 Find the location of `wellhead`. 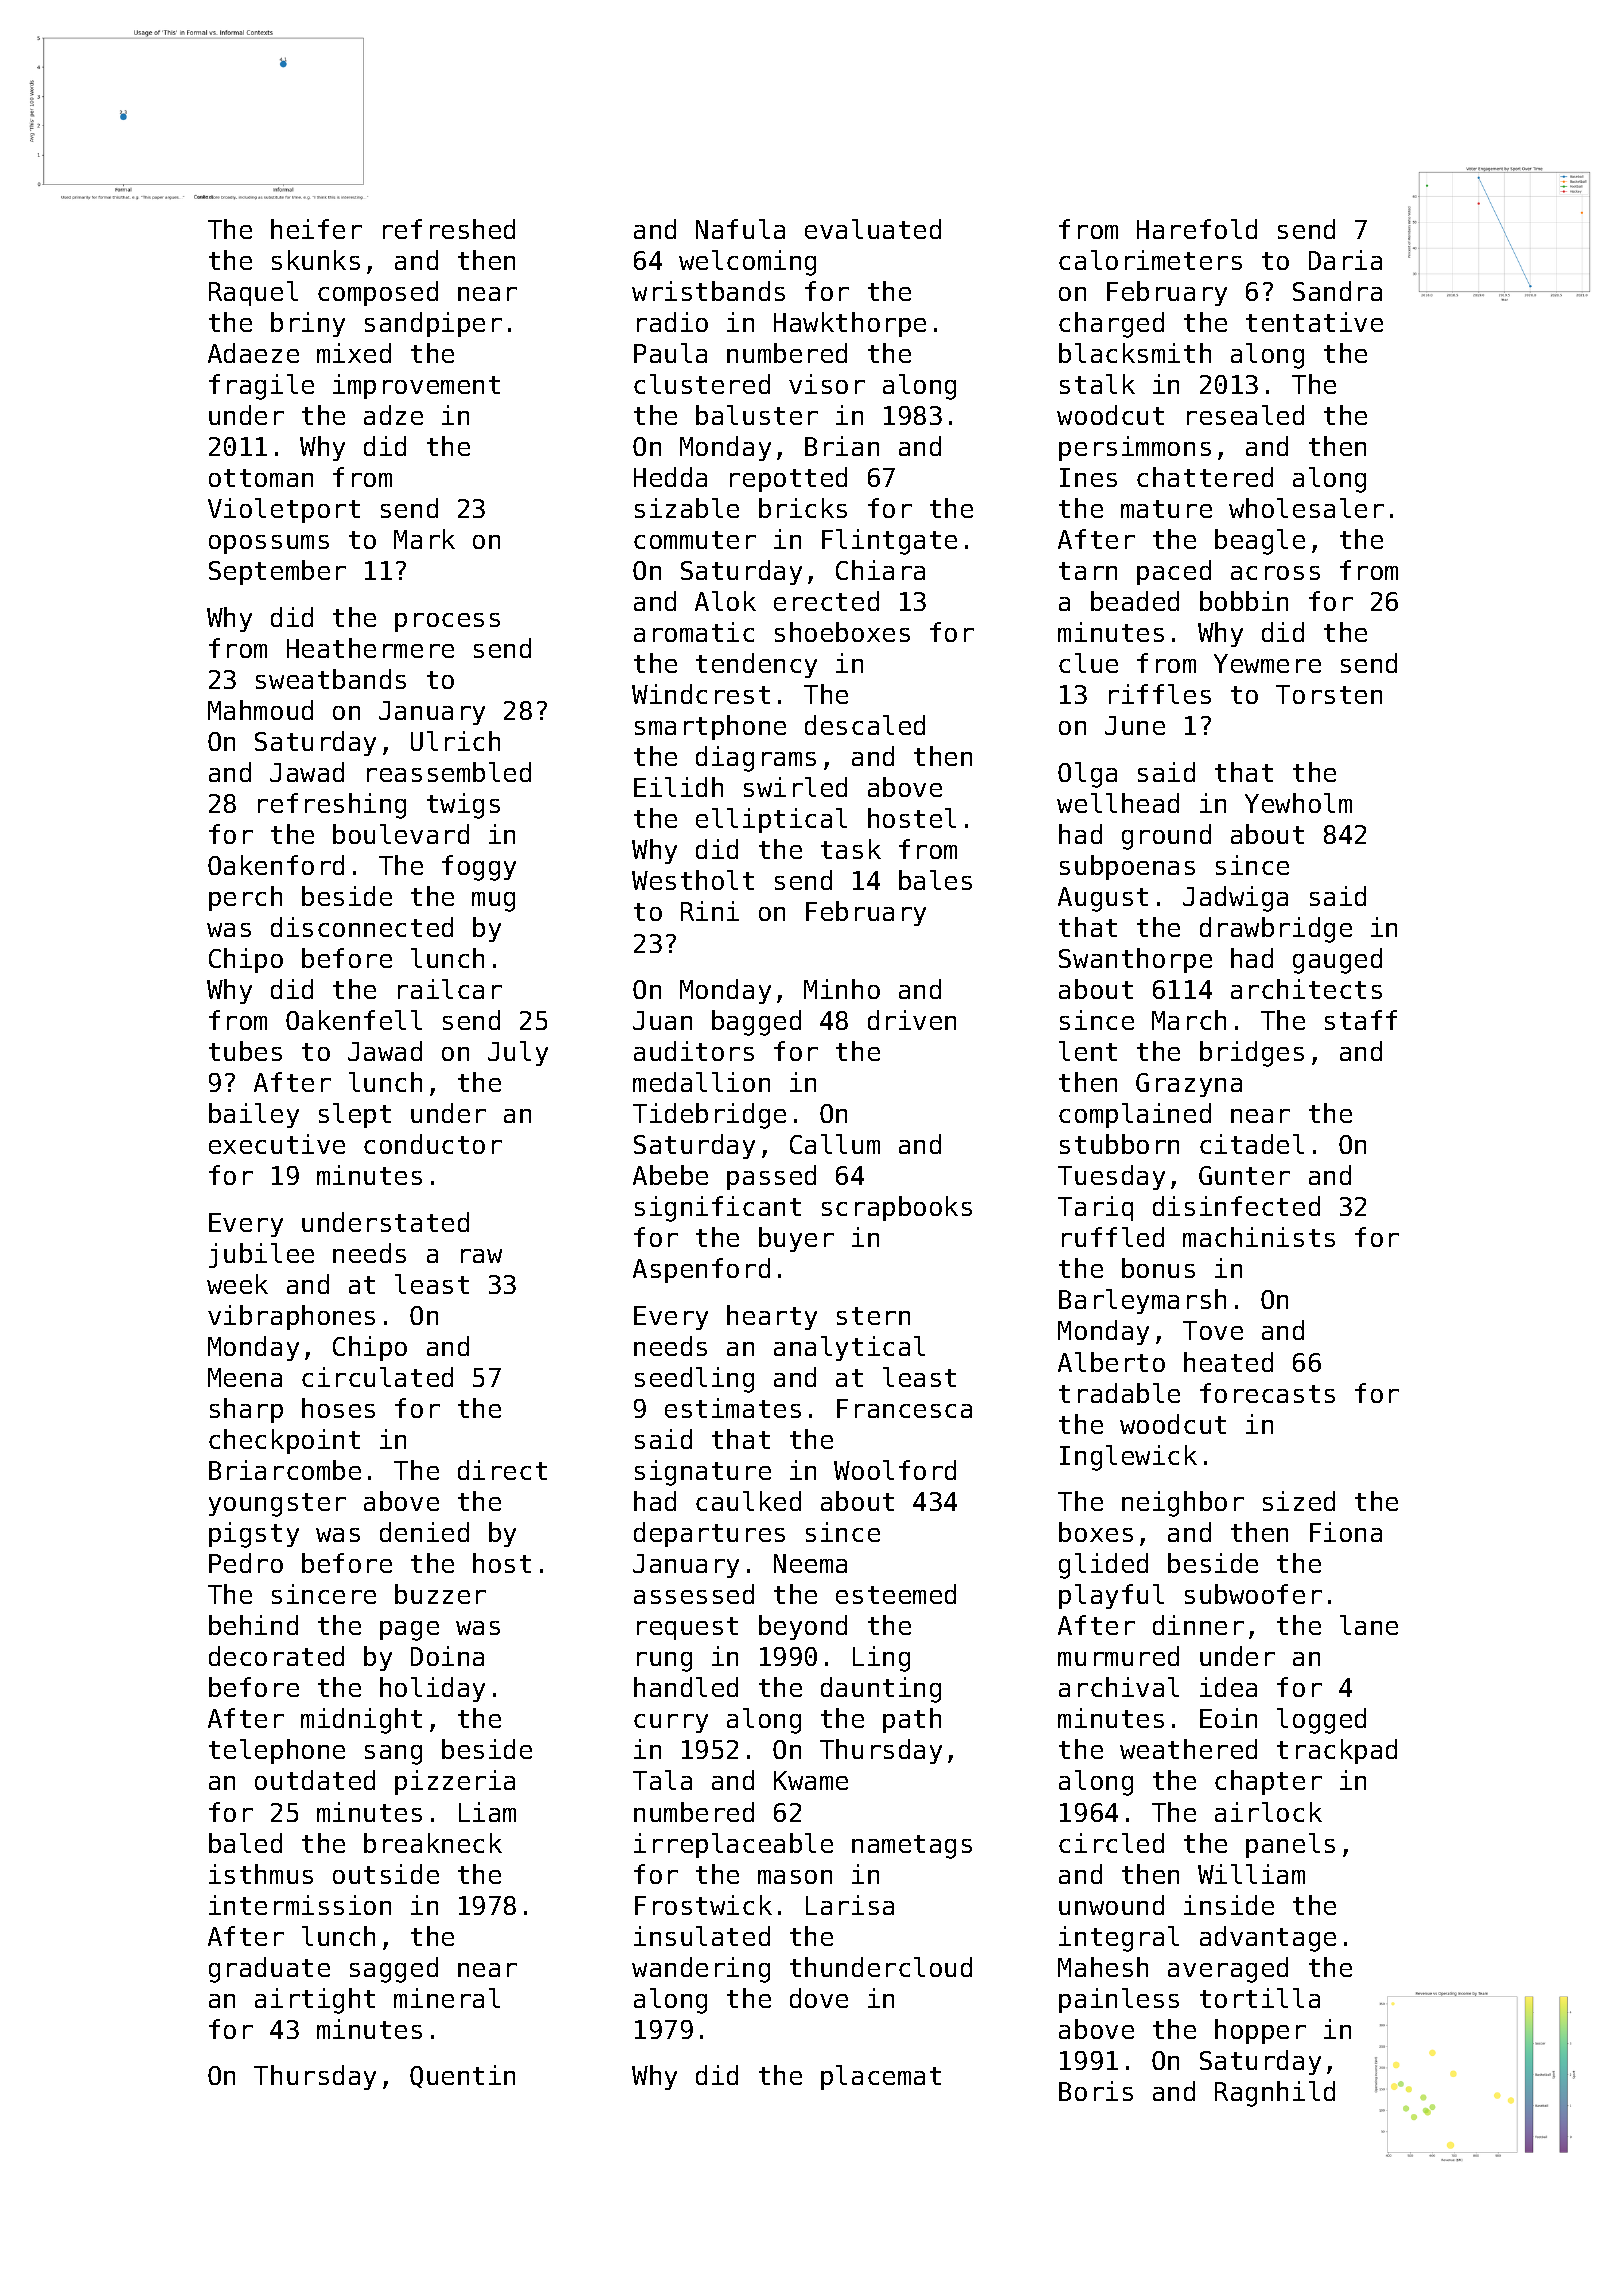

wellhead is located at coordinates (1118, 803).
